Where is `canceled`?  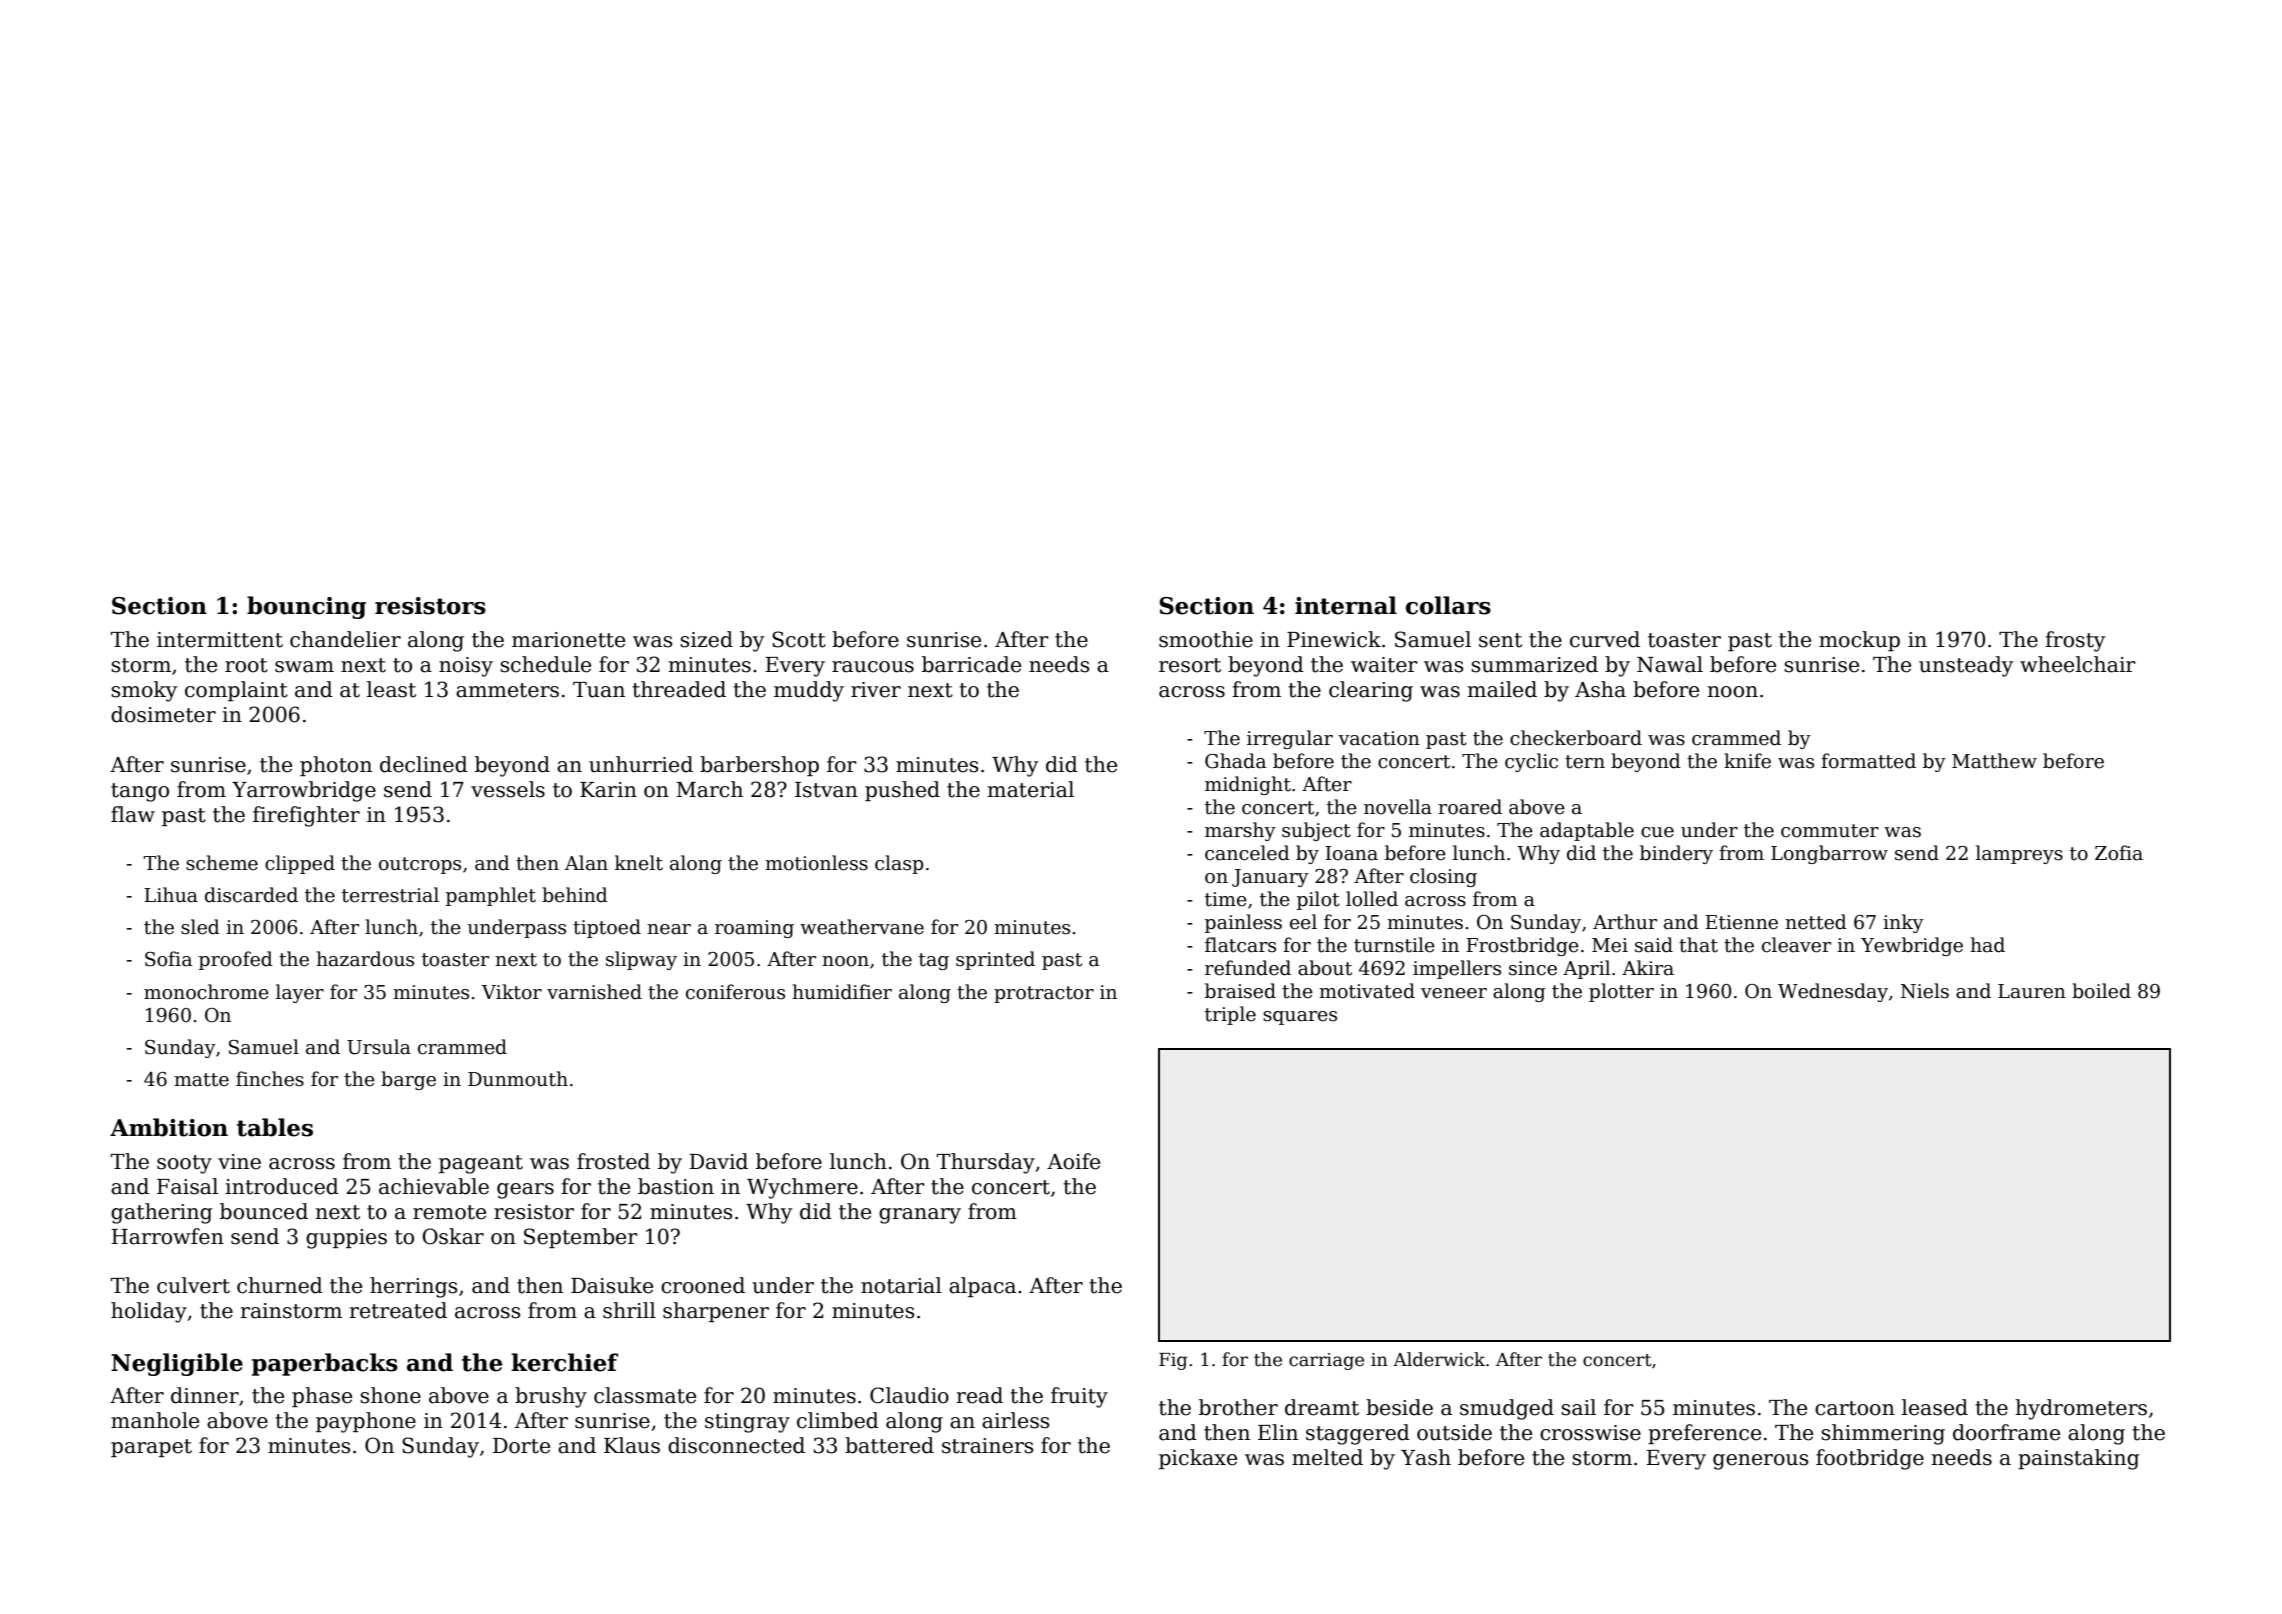 canceled is located at coordinates (1247, 853).
